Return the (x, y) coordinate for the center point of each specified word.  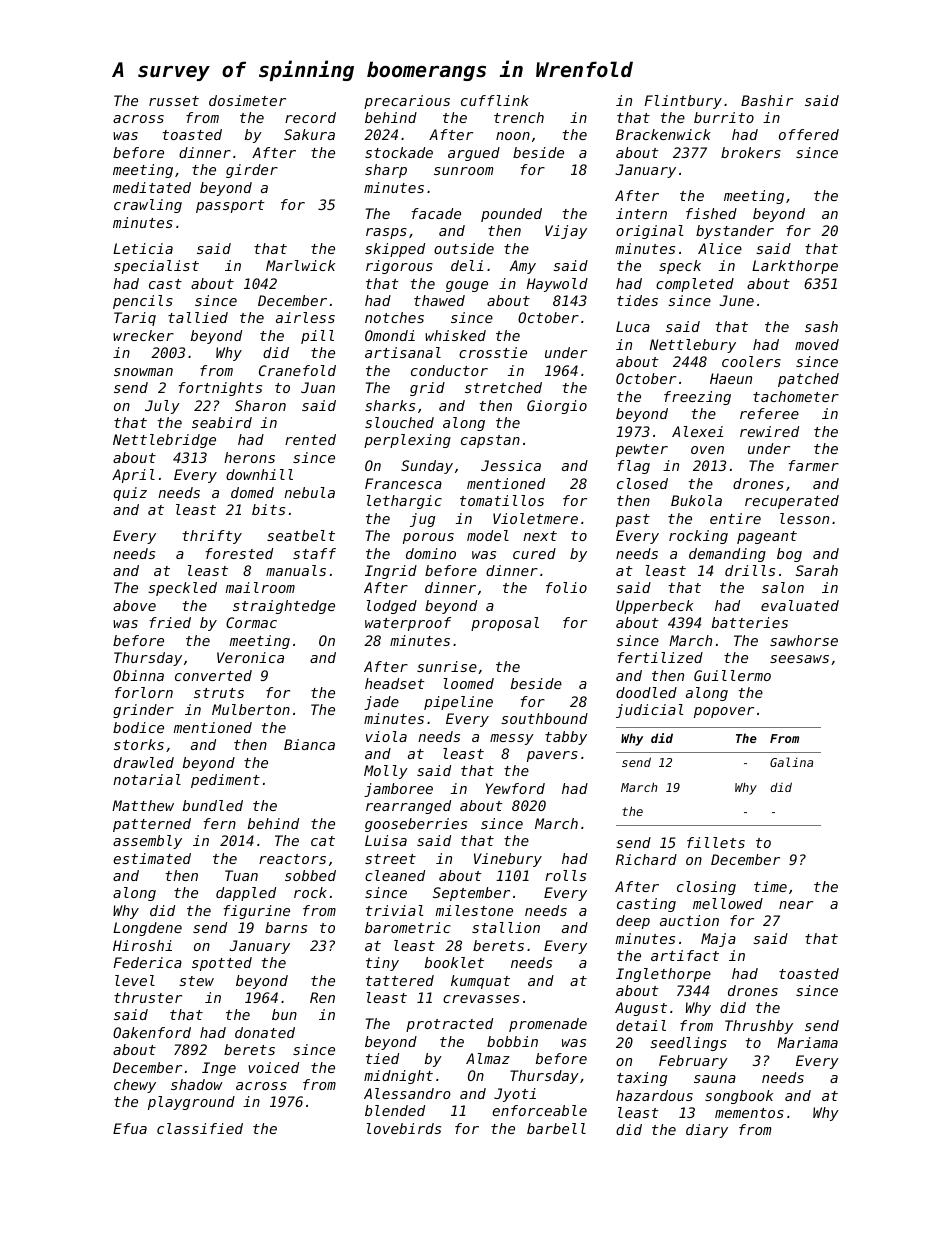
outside (464, 248)
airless (305, 317)
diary (707, 1131)
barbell (556, 1128)
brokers (751, 152)
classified (200, 1128)
